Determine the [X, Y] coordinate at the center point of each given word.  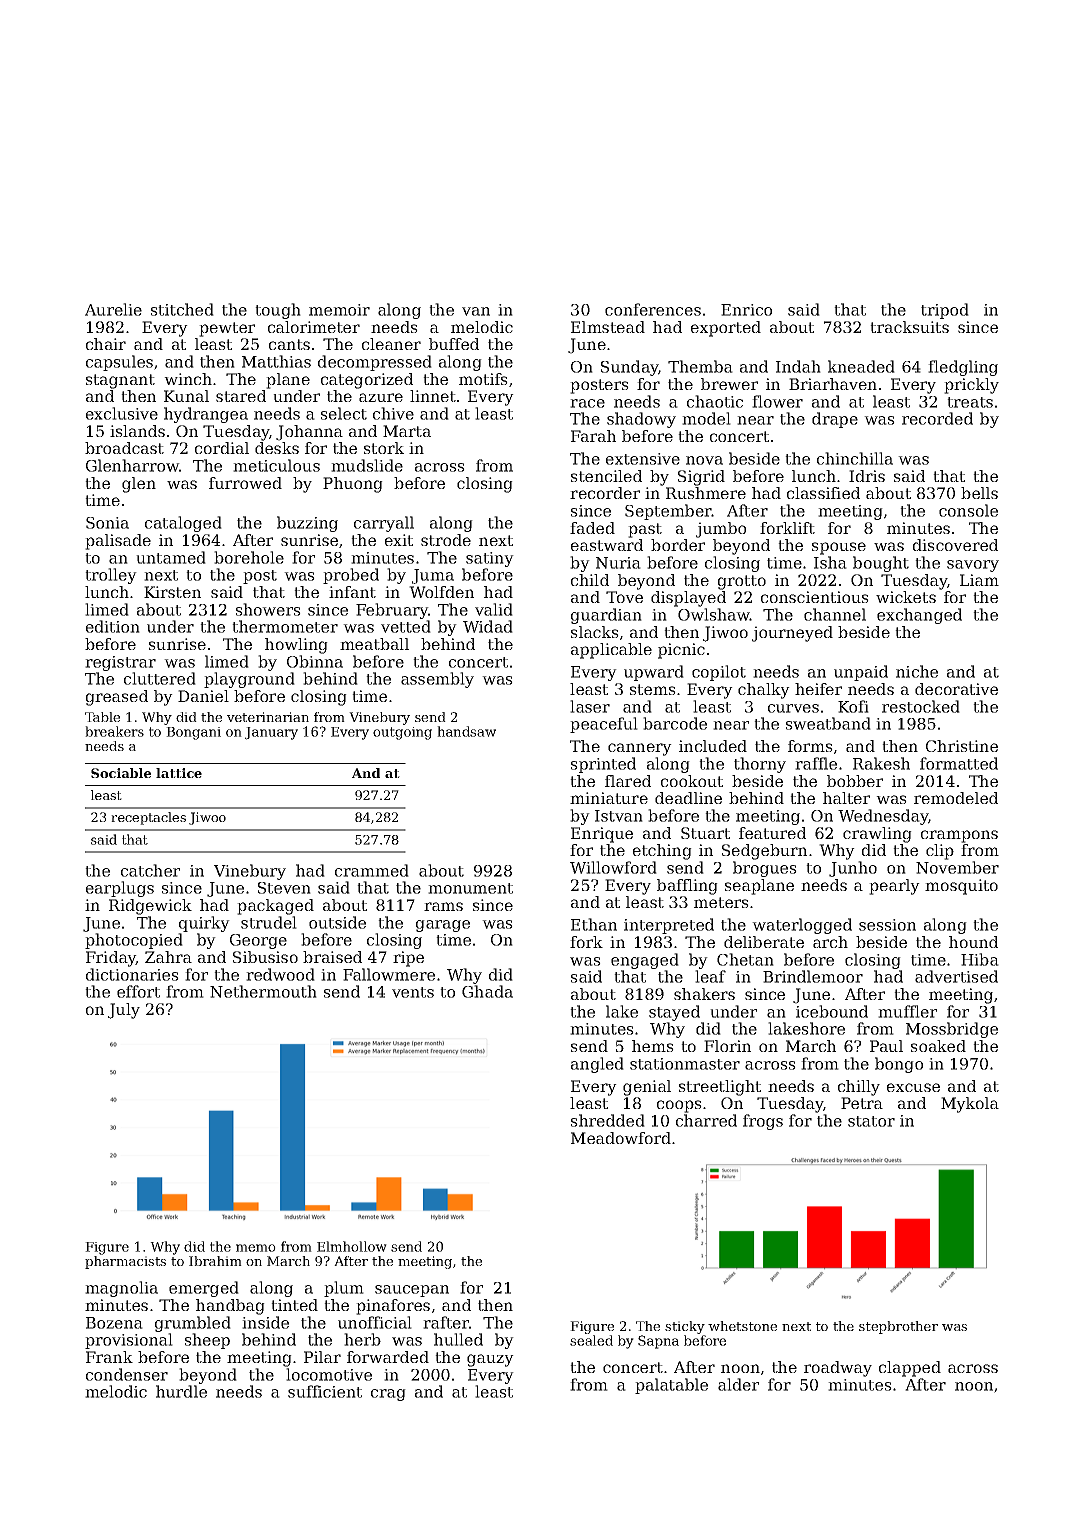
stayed [674, 1013]
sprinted [603, 765]
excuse [913, 1087]
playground [249, 680]
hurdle [181, 1391]
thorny [760, 765]
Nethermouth [263, 991]
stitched [182, 309]
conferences [653, 309]
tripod [945, 311]
